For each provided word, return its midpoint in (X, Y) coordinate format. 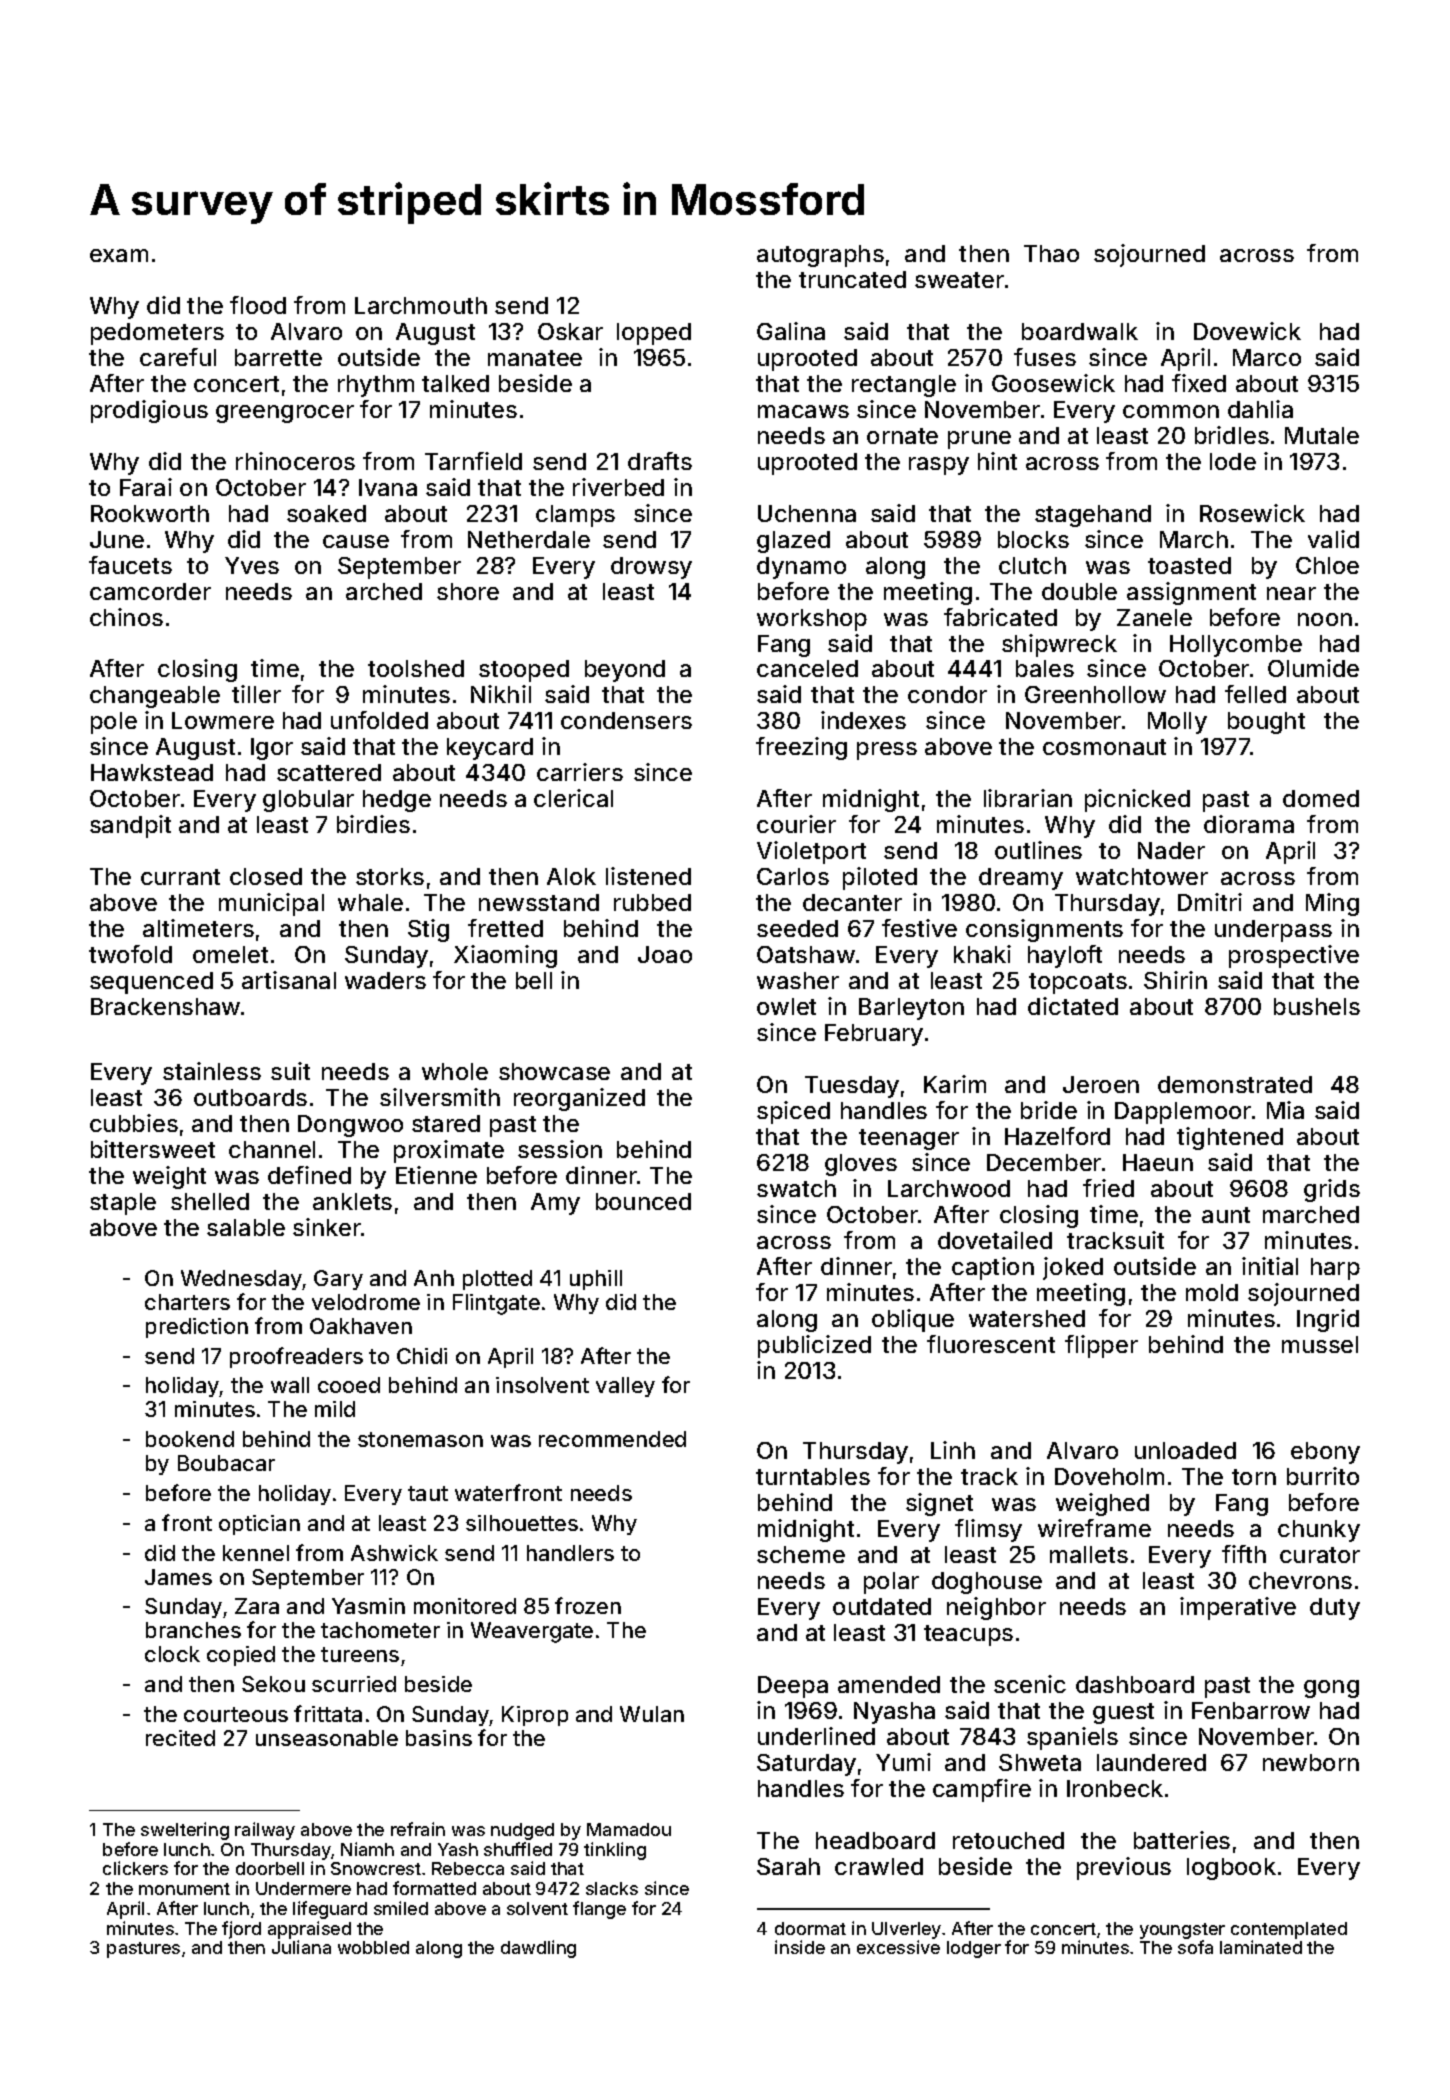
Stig (428, 930)
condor (947, 694)
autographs (820, 256)
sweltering (185, 1831)
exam (119, 255)
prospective (1294, 956)
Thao (1051, 253)
